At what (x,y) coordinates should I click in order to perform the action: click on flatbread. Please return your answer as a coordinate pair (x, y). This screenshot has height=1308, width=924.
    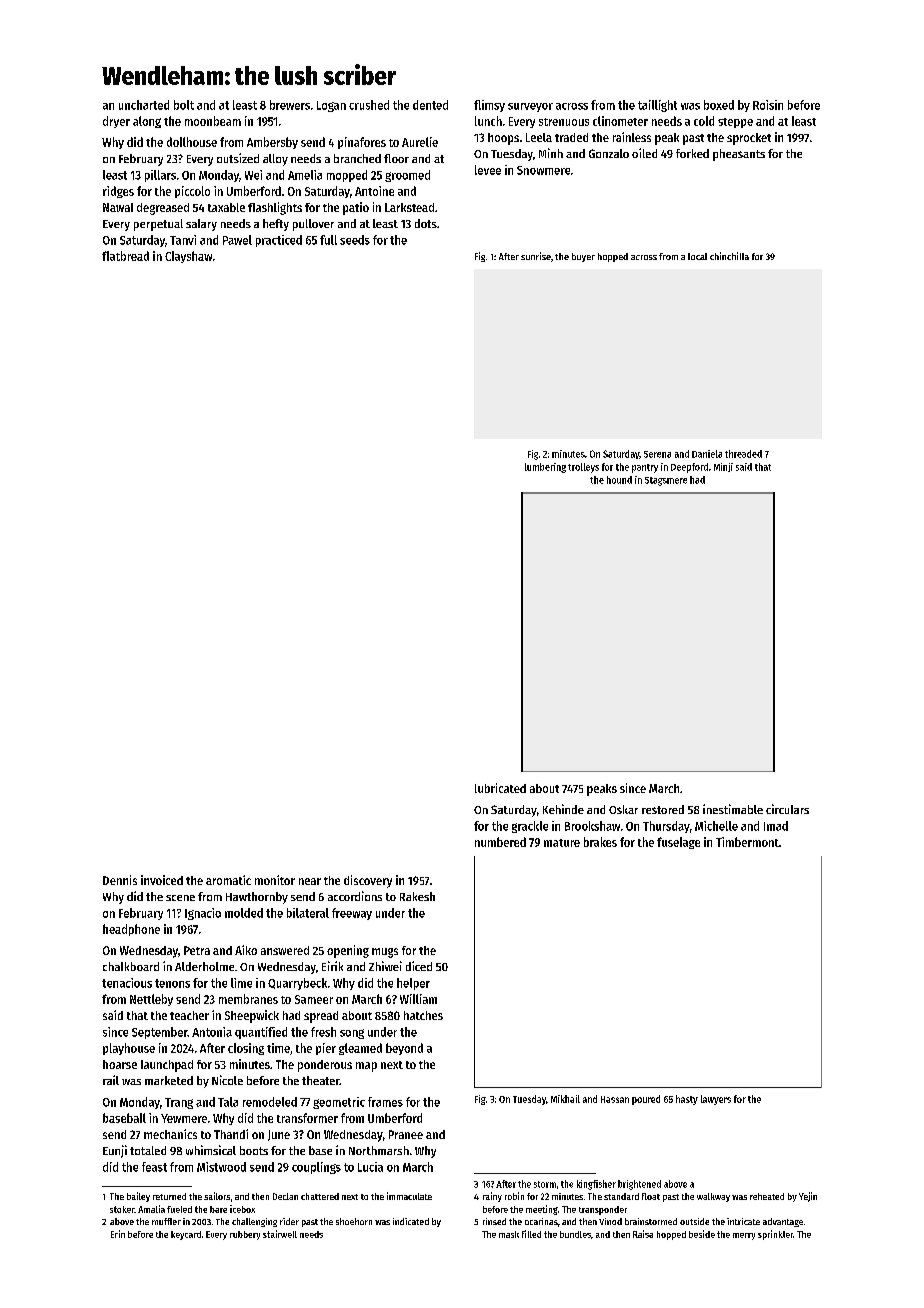
    Looking at the image, I should click on (125, 256).
